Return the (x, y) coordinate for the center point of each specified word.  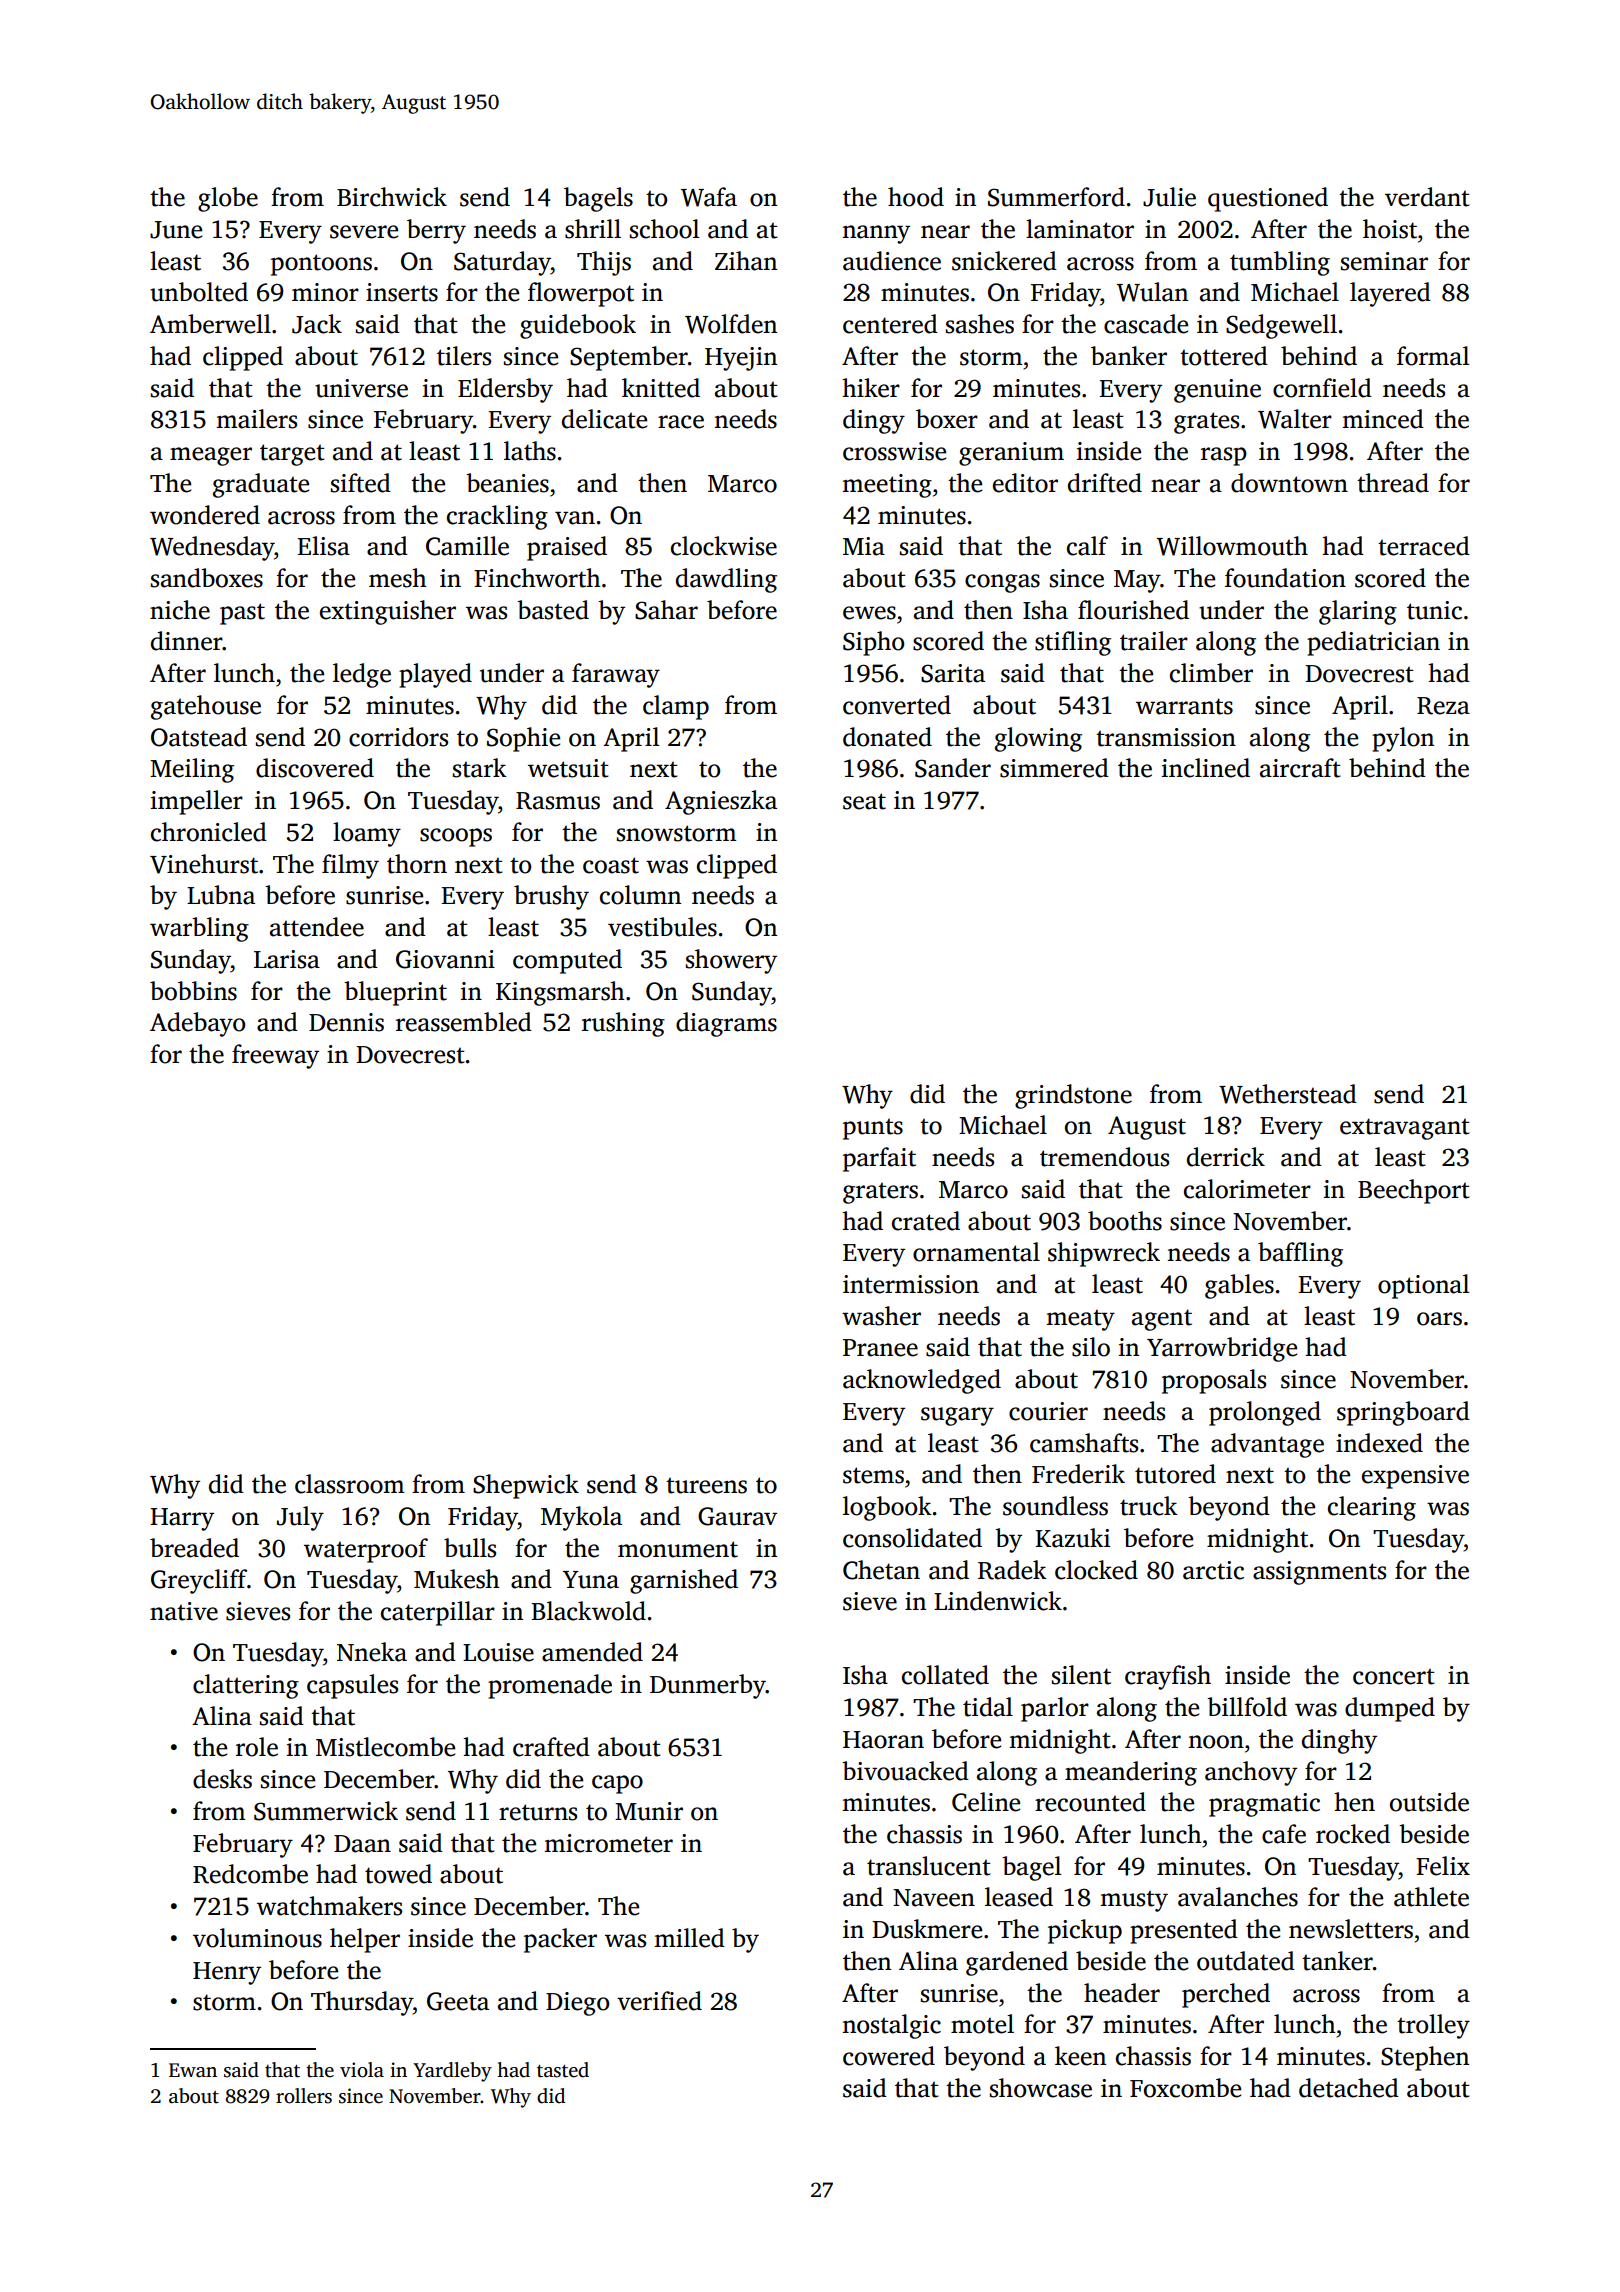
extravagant (1405, 1129)
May (1137, 581)
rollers (304, 2096)
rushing (623, 1024)
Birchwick (392, 197)
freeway (275, 1056)
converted (897, 705)
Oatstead (199, 737)
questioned (1268, 199)
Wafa (709, 197)
